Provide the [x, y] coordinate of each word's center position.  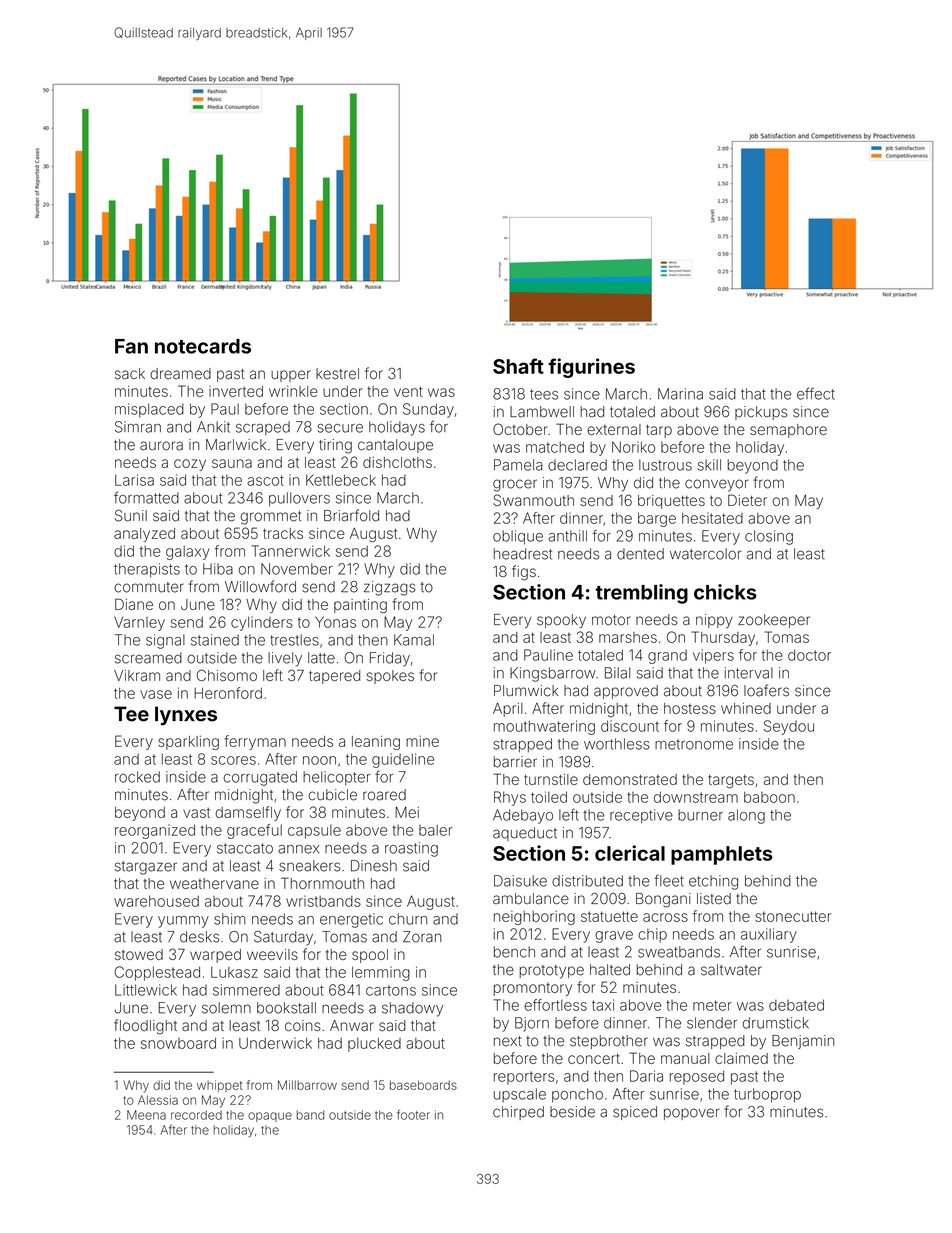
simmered [246, 990]
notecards [203, 346]
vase [156, 694]
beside [572, 1112]
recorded [196, 1115]
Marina [680, 394]
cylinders [262, 623]
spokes [390, 677]
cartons [391, 990]
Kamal [414, 640]
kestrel [337, 374]
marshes [628, 637]
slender [712, 1023]
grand [667, 657]
